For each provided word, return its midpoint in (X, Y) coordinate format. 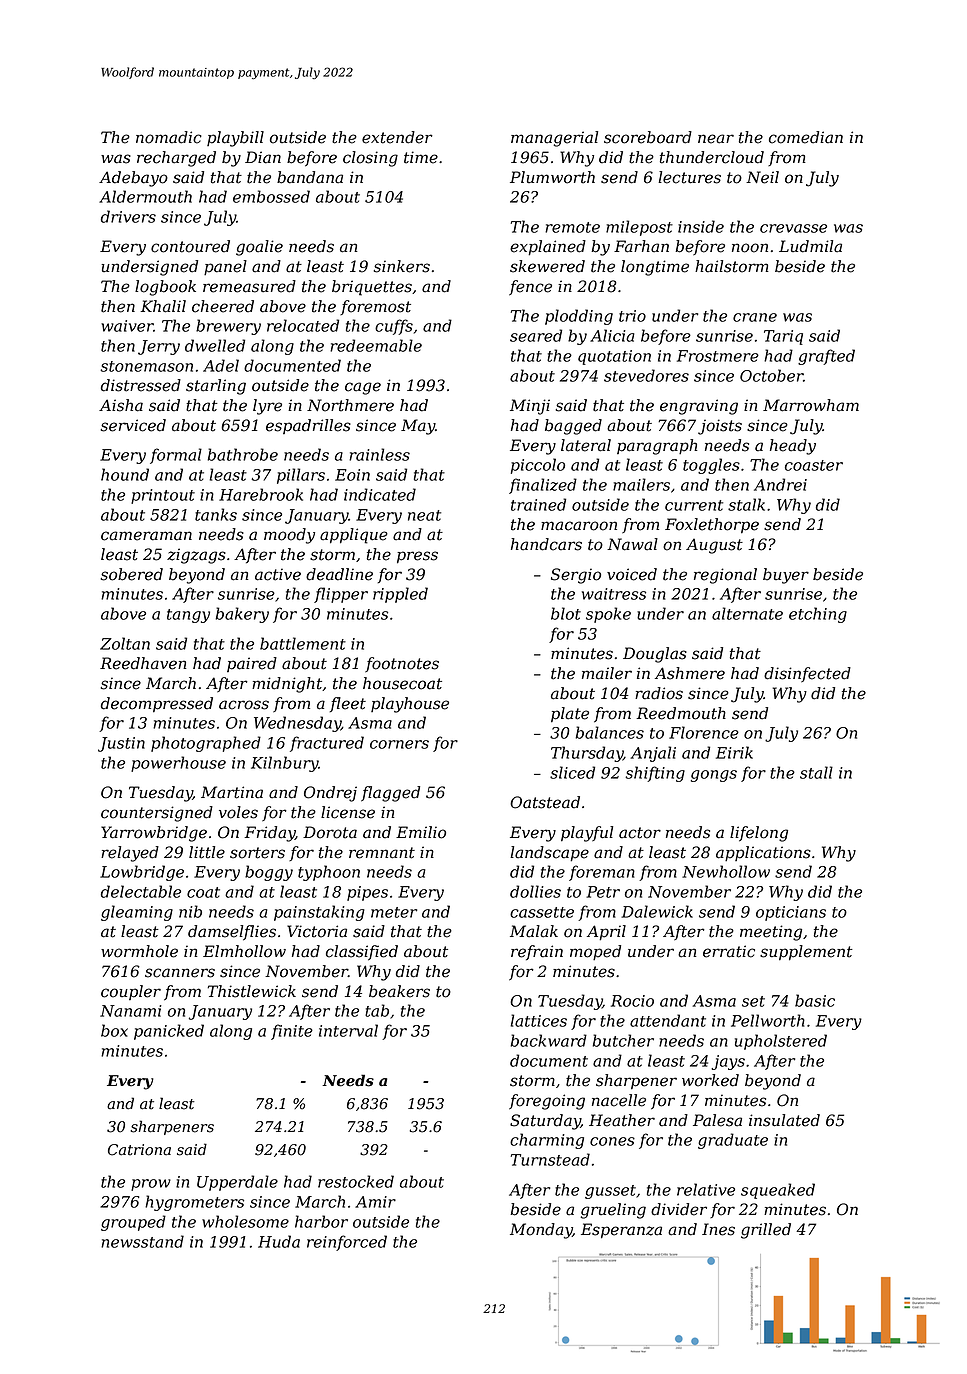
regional (725, 576)
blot (566, 613)
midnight (287, 685)
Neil (762, 177)
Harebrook (261, 494)
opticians (791, 913)
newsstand (142, 1241)
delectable (141, 891)
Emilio (421, 832)
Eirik (734, 752)
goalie (259, 248)
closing (370, 159)
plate (570, 715)
